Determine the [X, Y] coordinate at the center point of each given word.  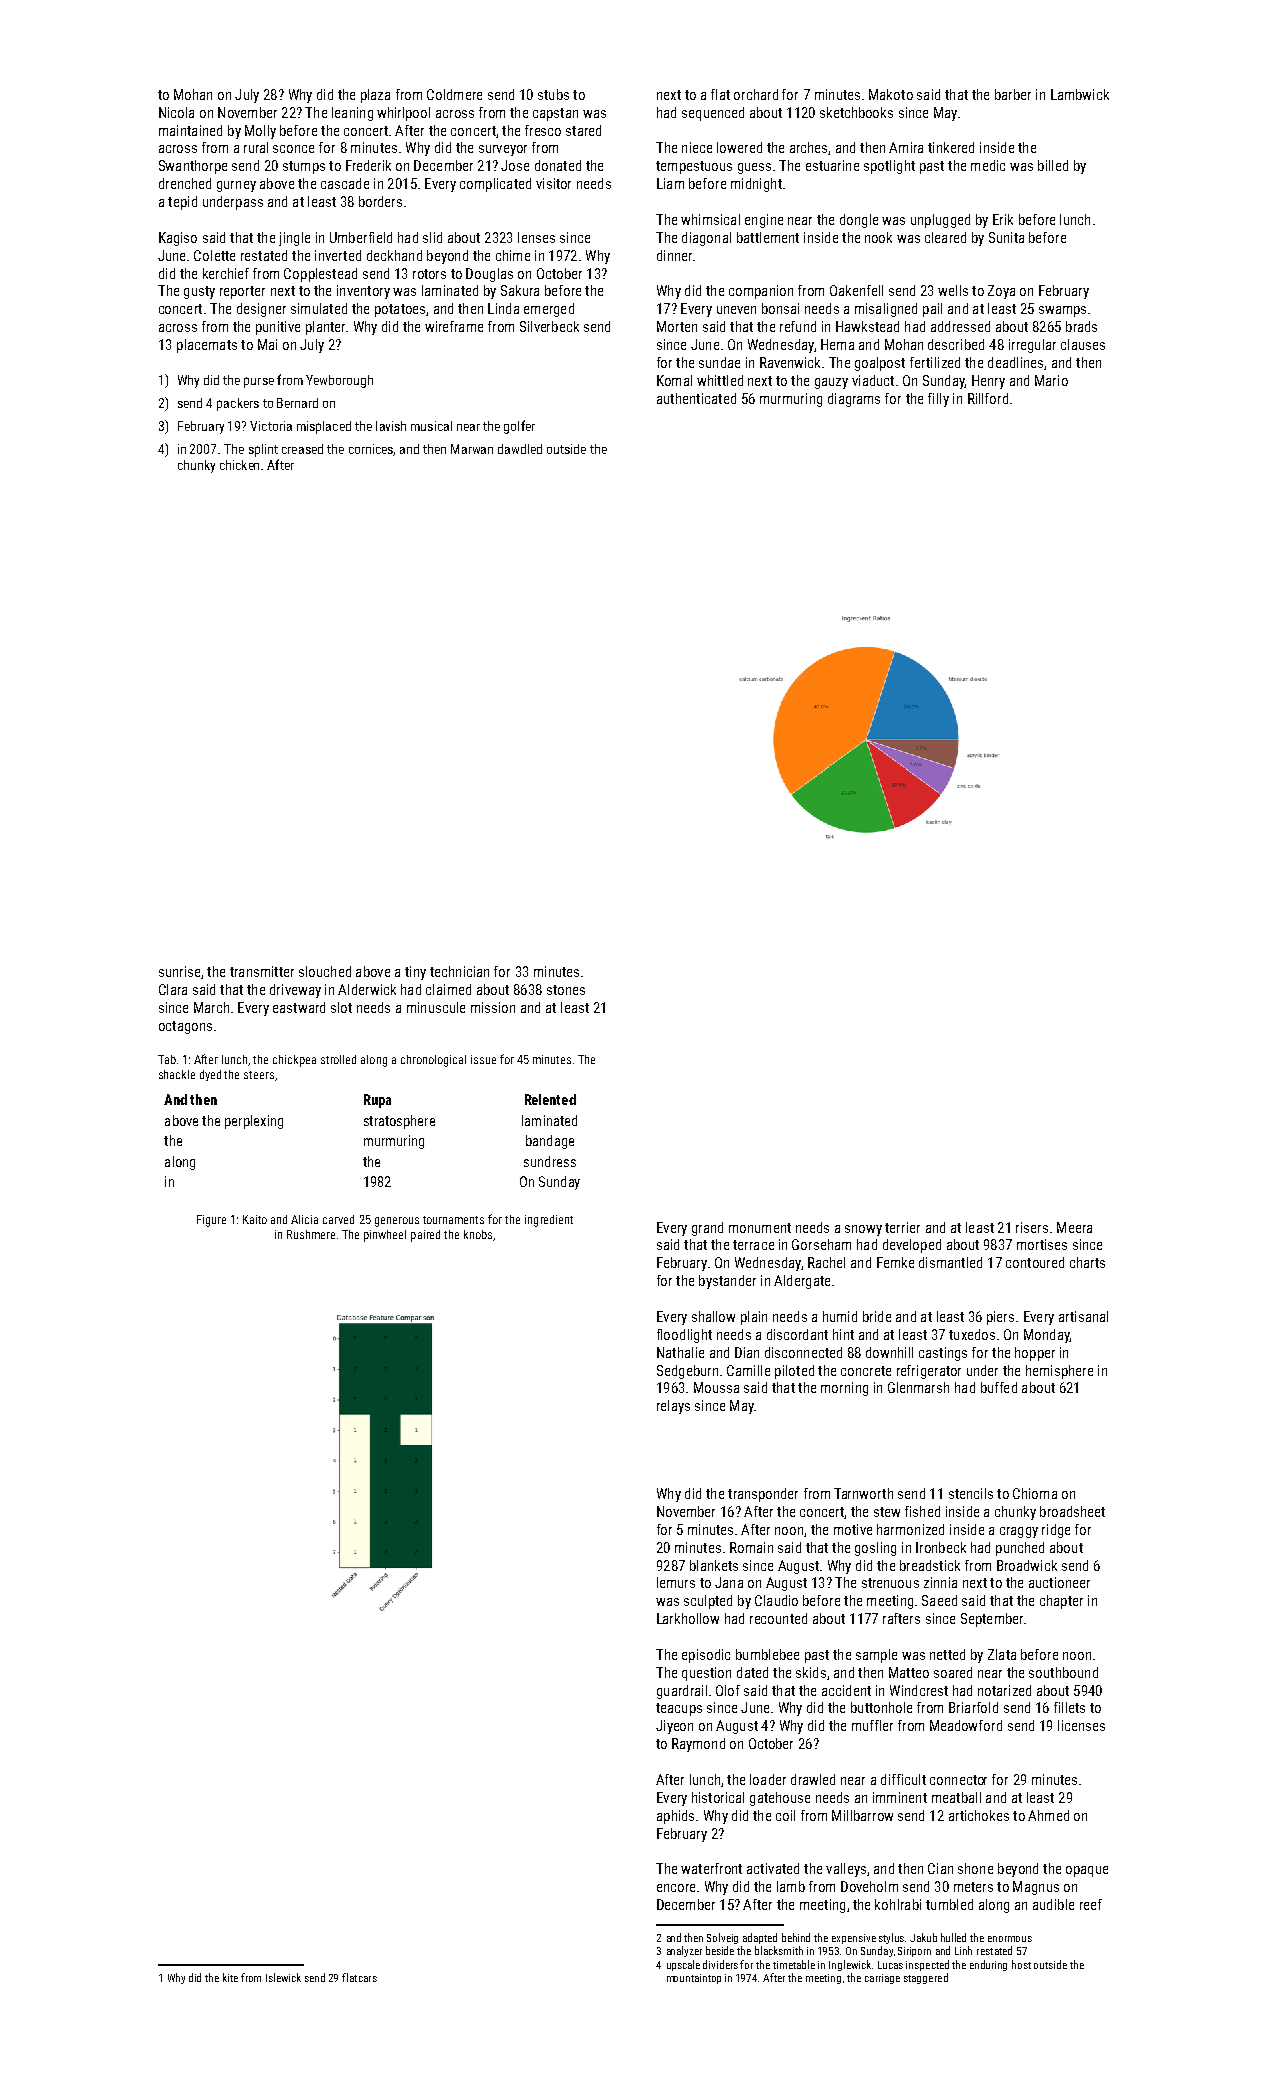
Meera [1074, 1227]
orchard [756, 94]
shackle [177, 1074]
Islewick [283, 1977]
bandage [550, 1142]
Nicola [176, 112]
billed [1053, 165]
